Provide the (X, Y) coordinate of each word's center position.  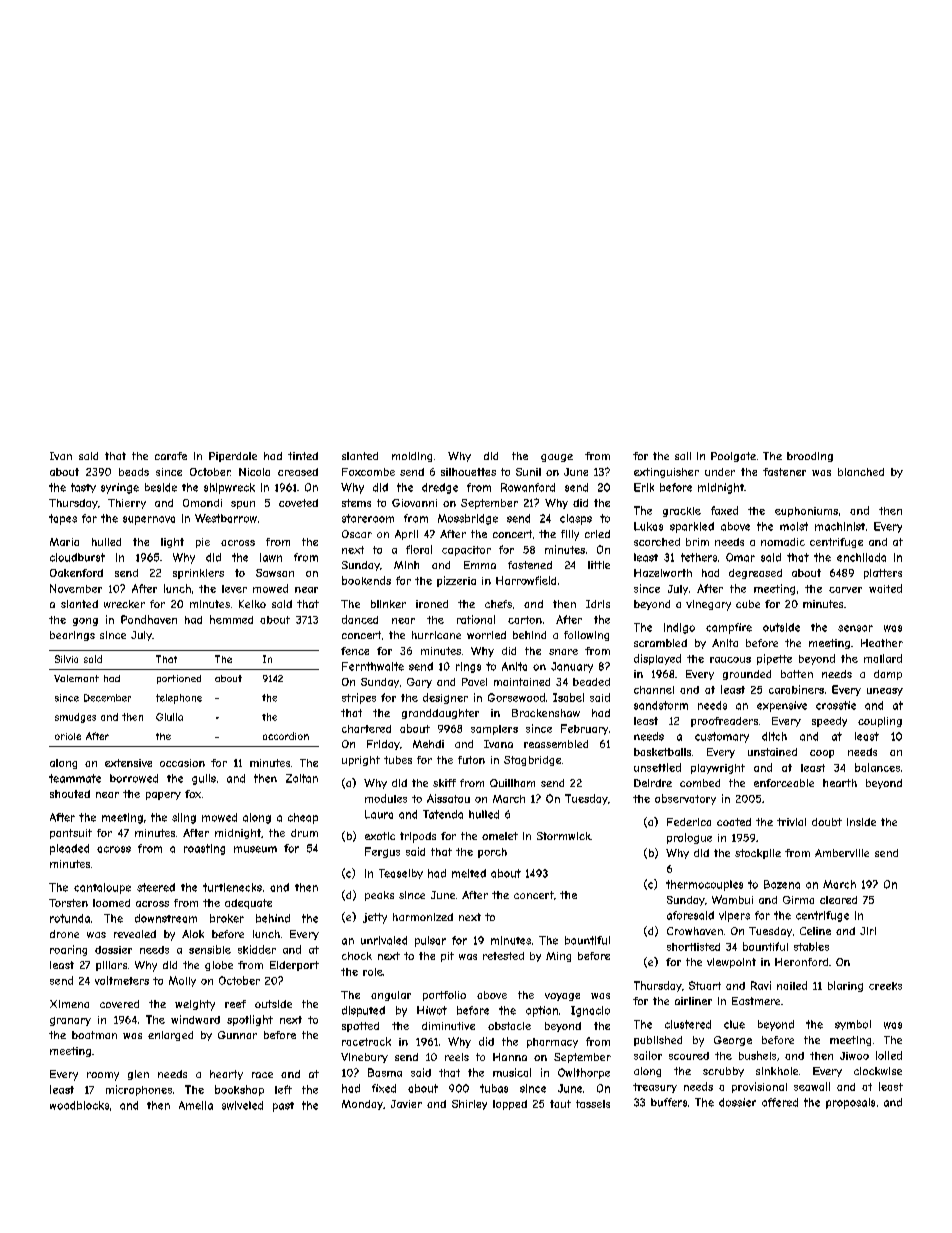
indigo (679, 628)
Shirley (469, 1105)
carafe (171, 456)
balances (877, 767)
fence (355, 651)
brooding (810, 457)
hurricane (436, 635)
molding (412, 457)
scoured (689, 1056)
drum (304, 833)
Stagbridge (532, 761)
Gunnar (237, 1035)
